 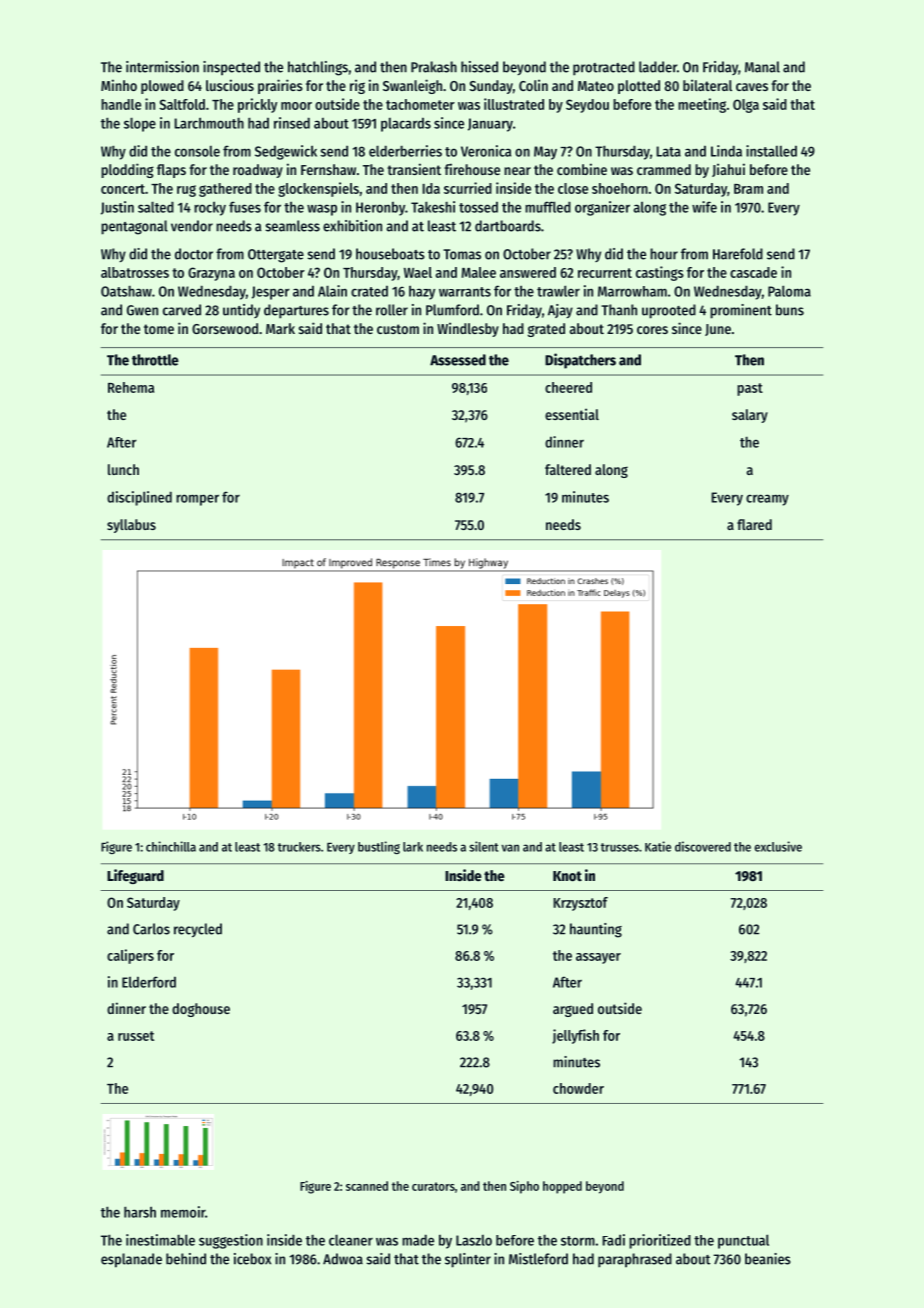 What do you see at coordinates (434, 67) in the screenshot?
I see `Prakash` at bounding box center [434, 67].
